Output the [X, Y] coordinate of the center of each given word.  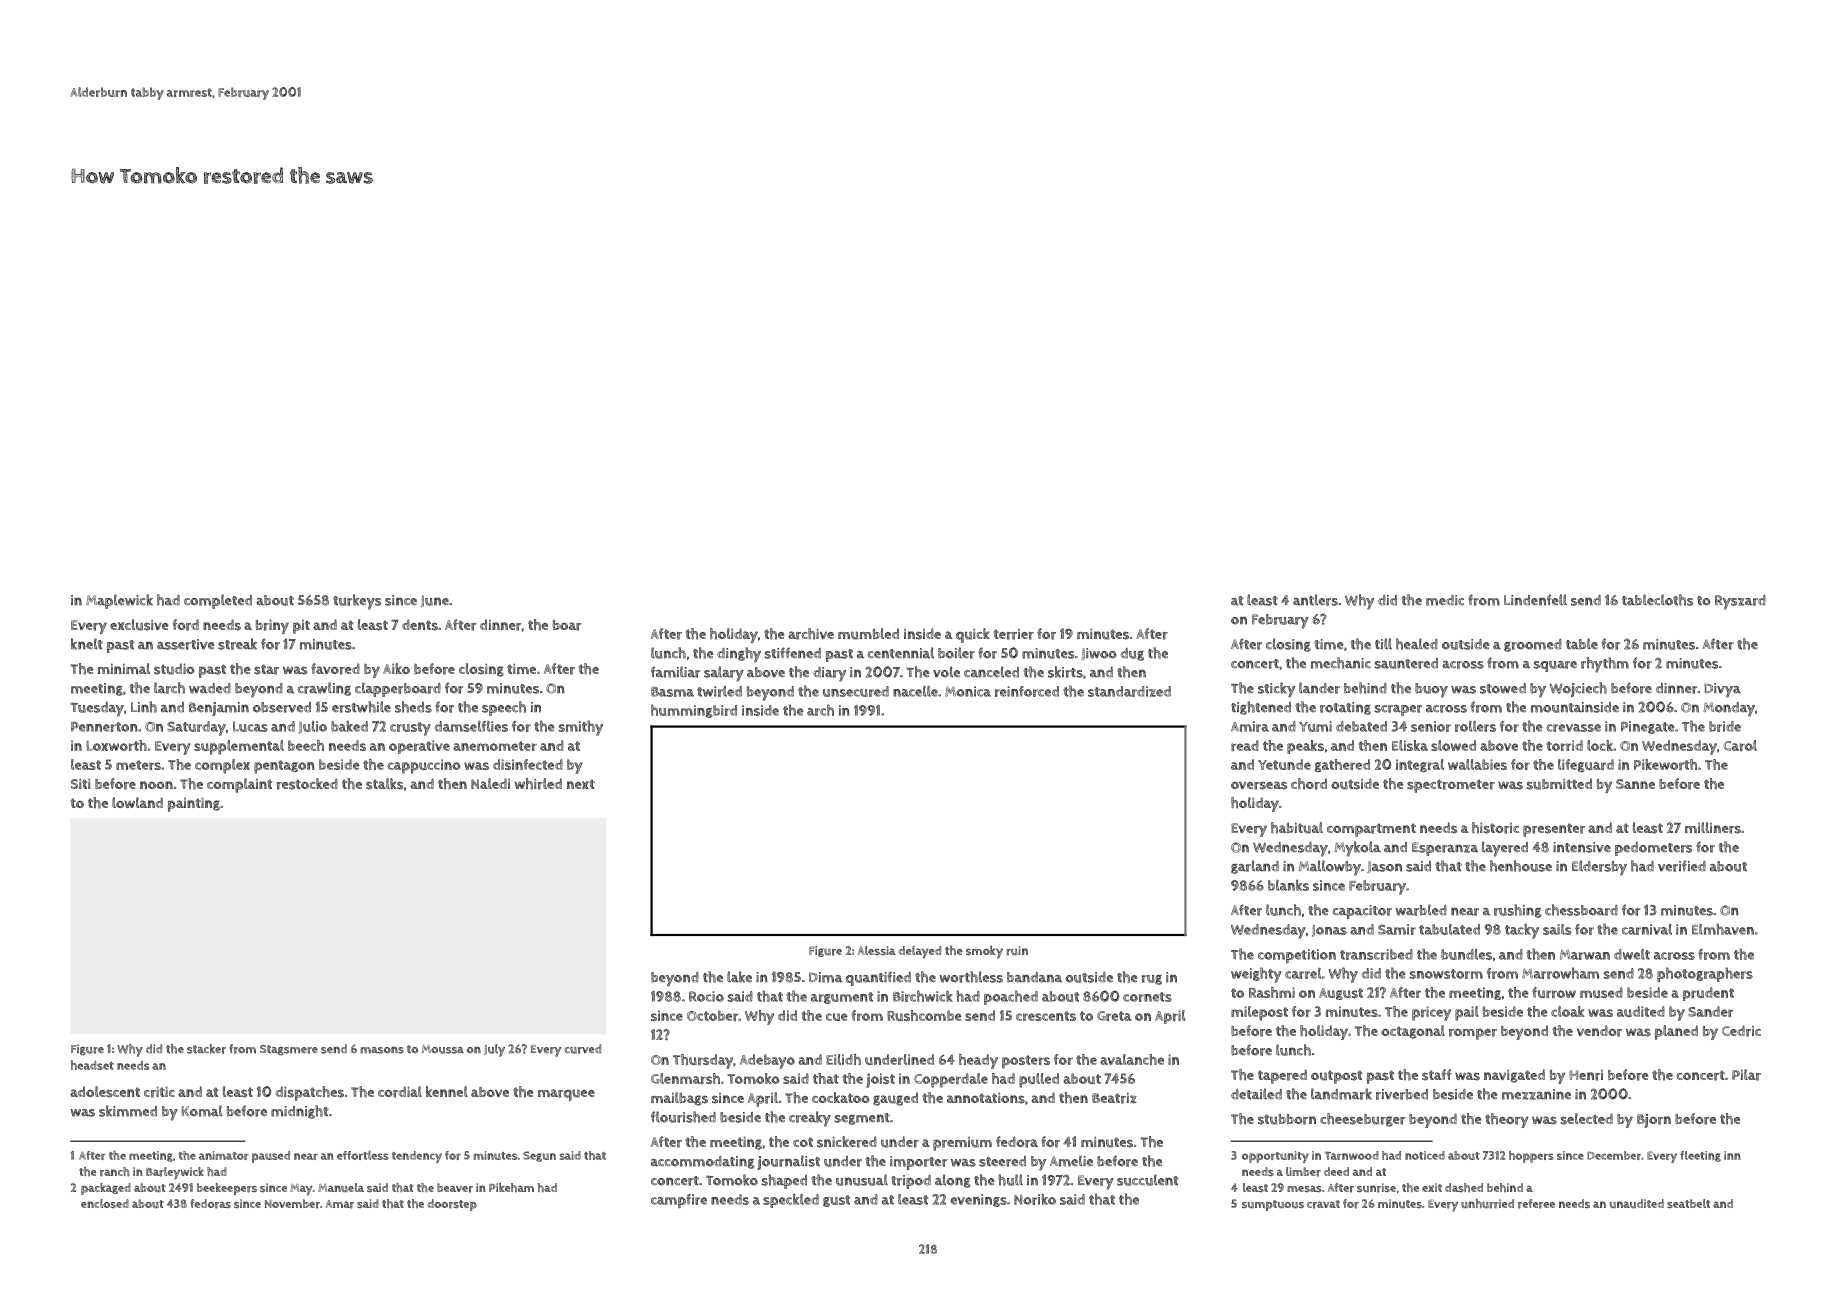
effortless [363, 1155]
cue [837, 1017]
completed [218, 601]
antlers [1315, 600]
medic [1445, 600]
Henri [1586, 1075]
